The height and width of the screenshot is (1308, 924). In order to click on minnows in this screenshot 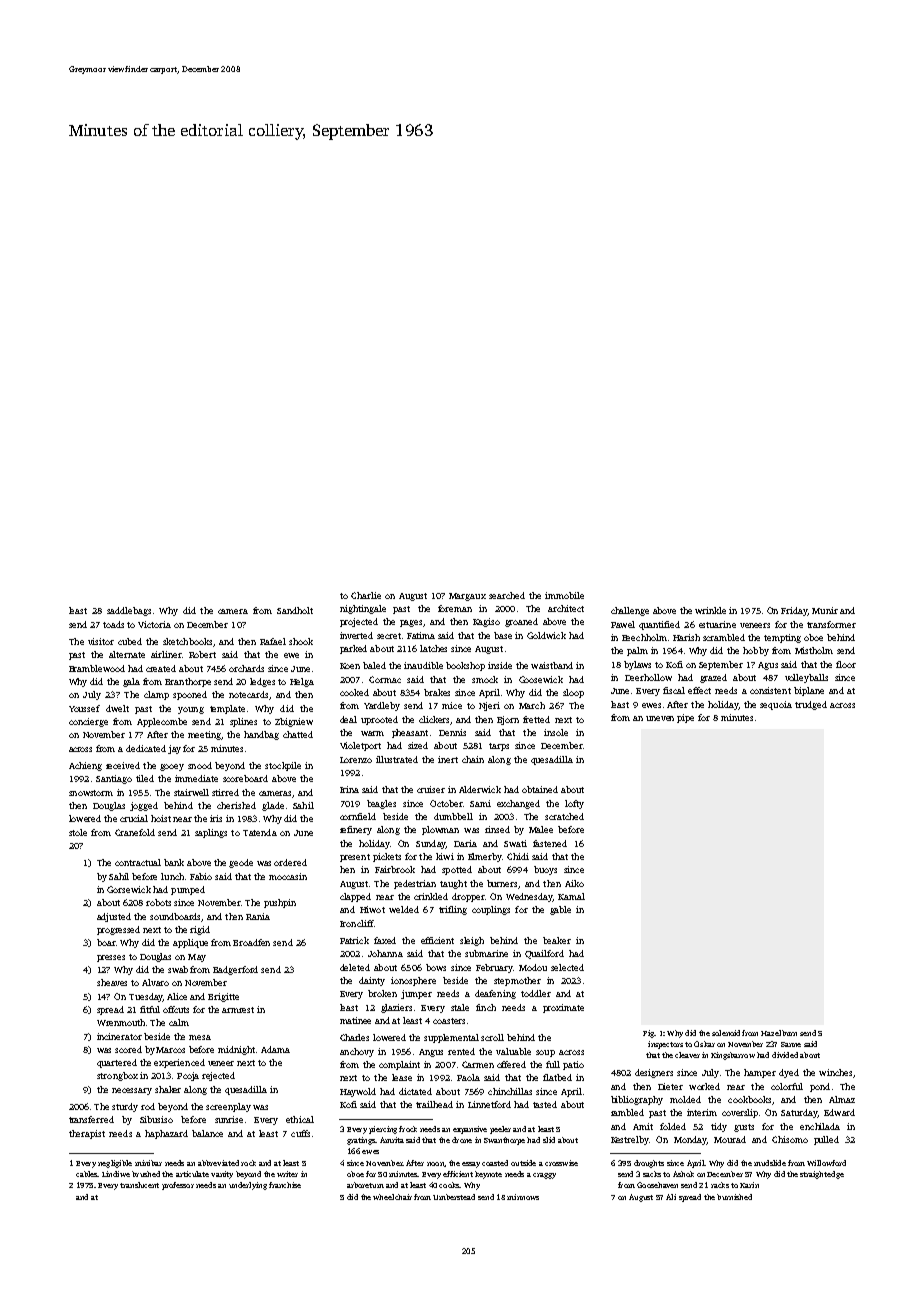, I will do `click(523, 1197)`.
